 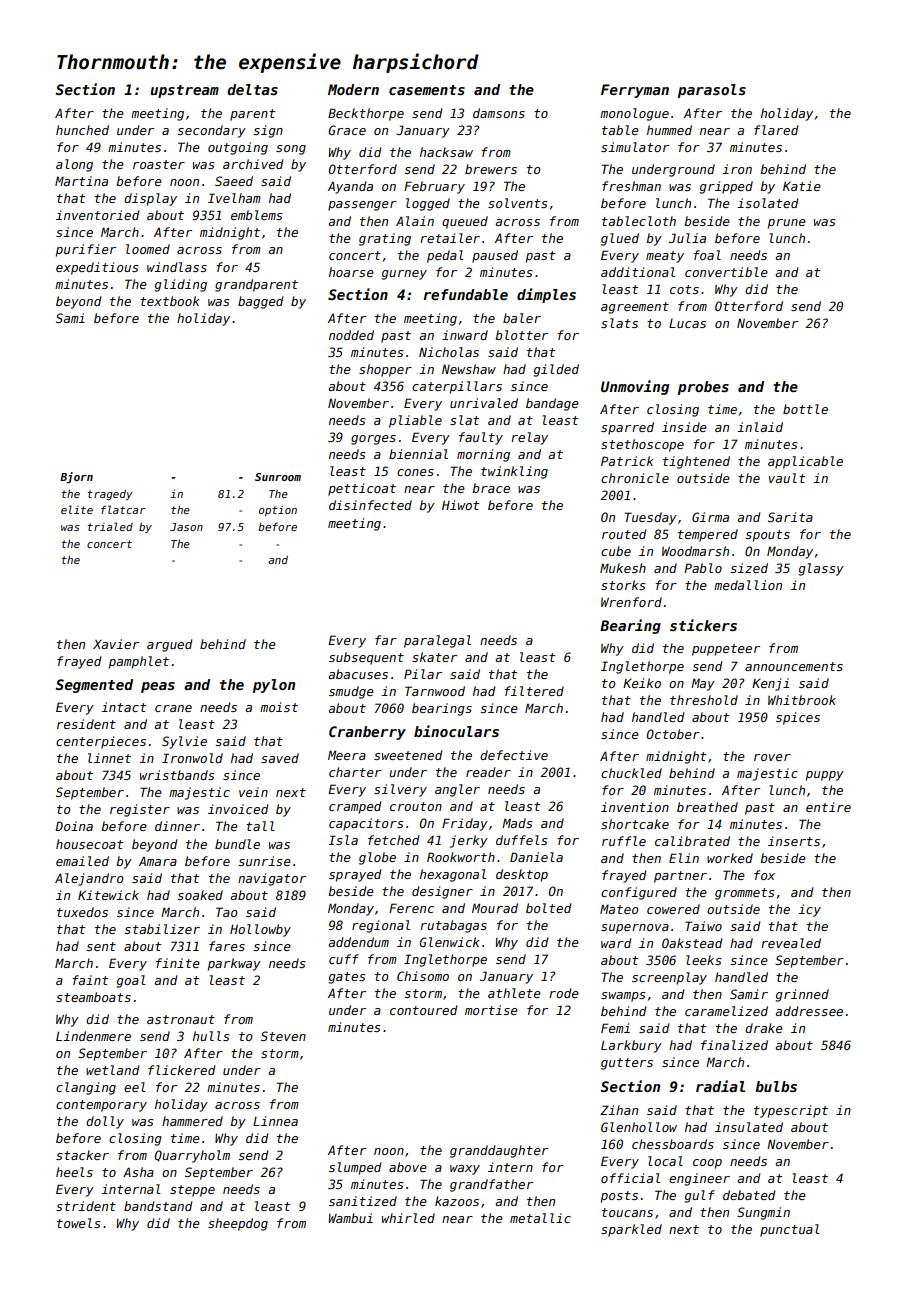 I want to click on Quarryholm, so click(x=192, y=1156).
